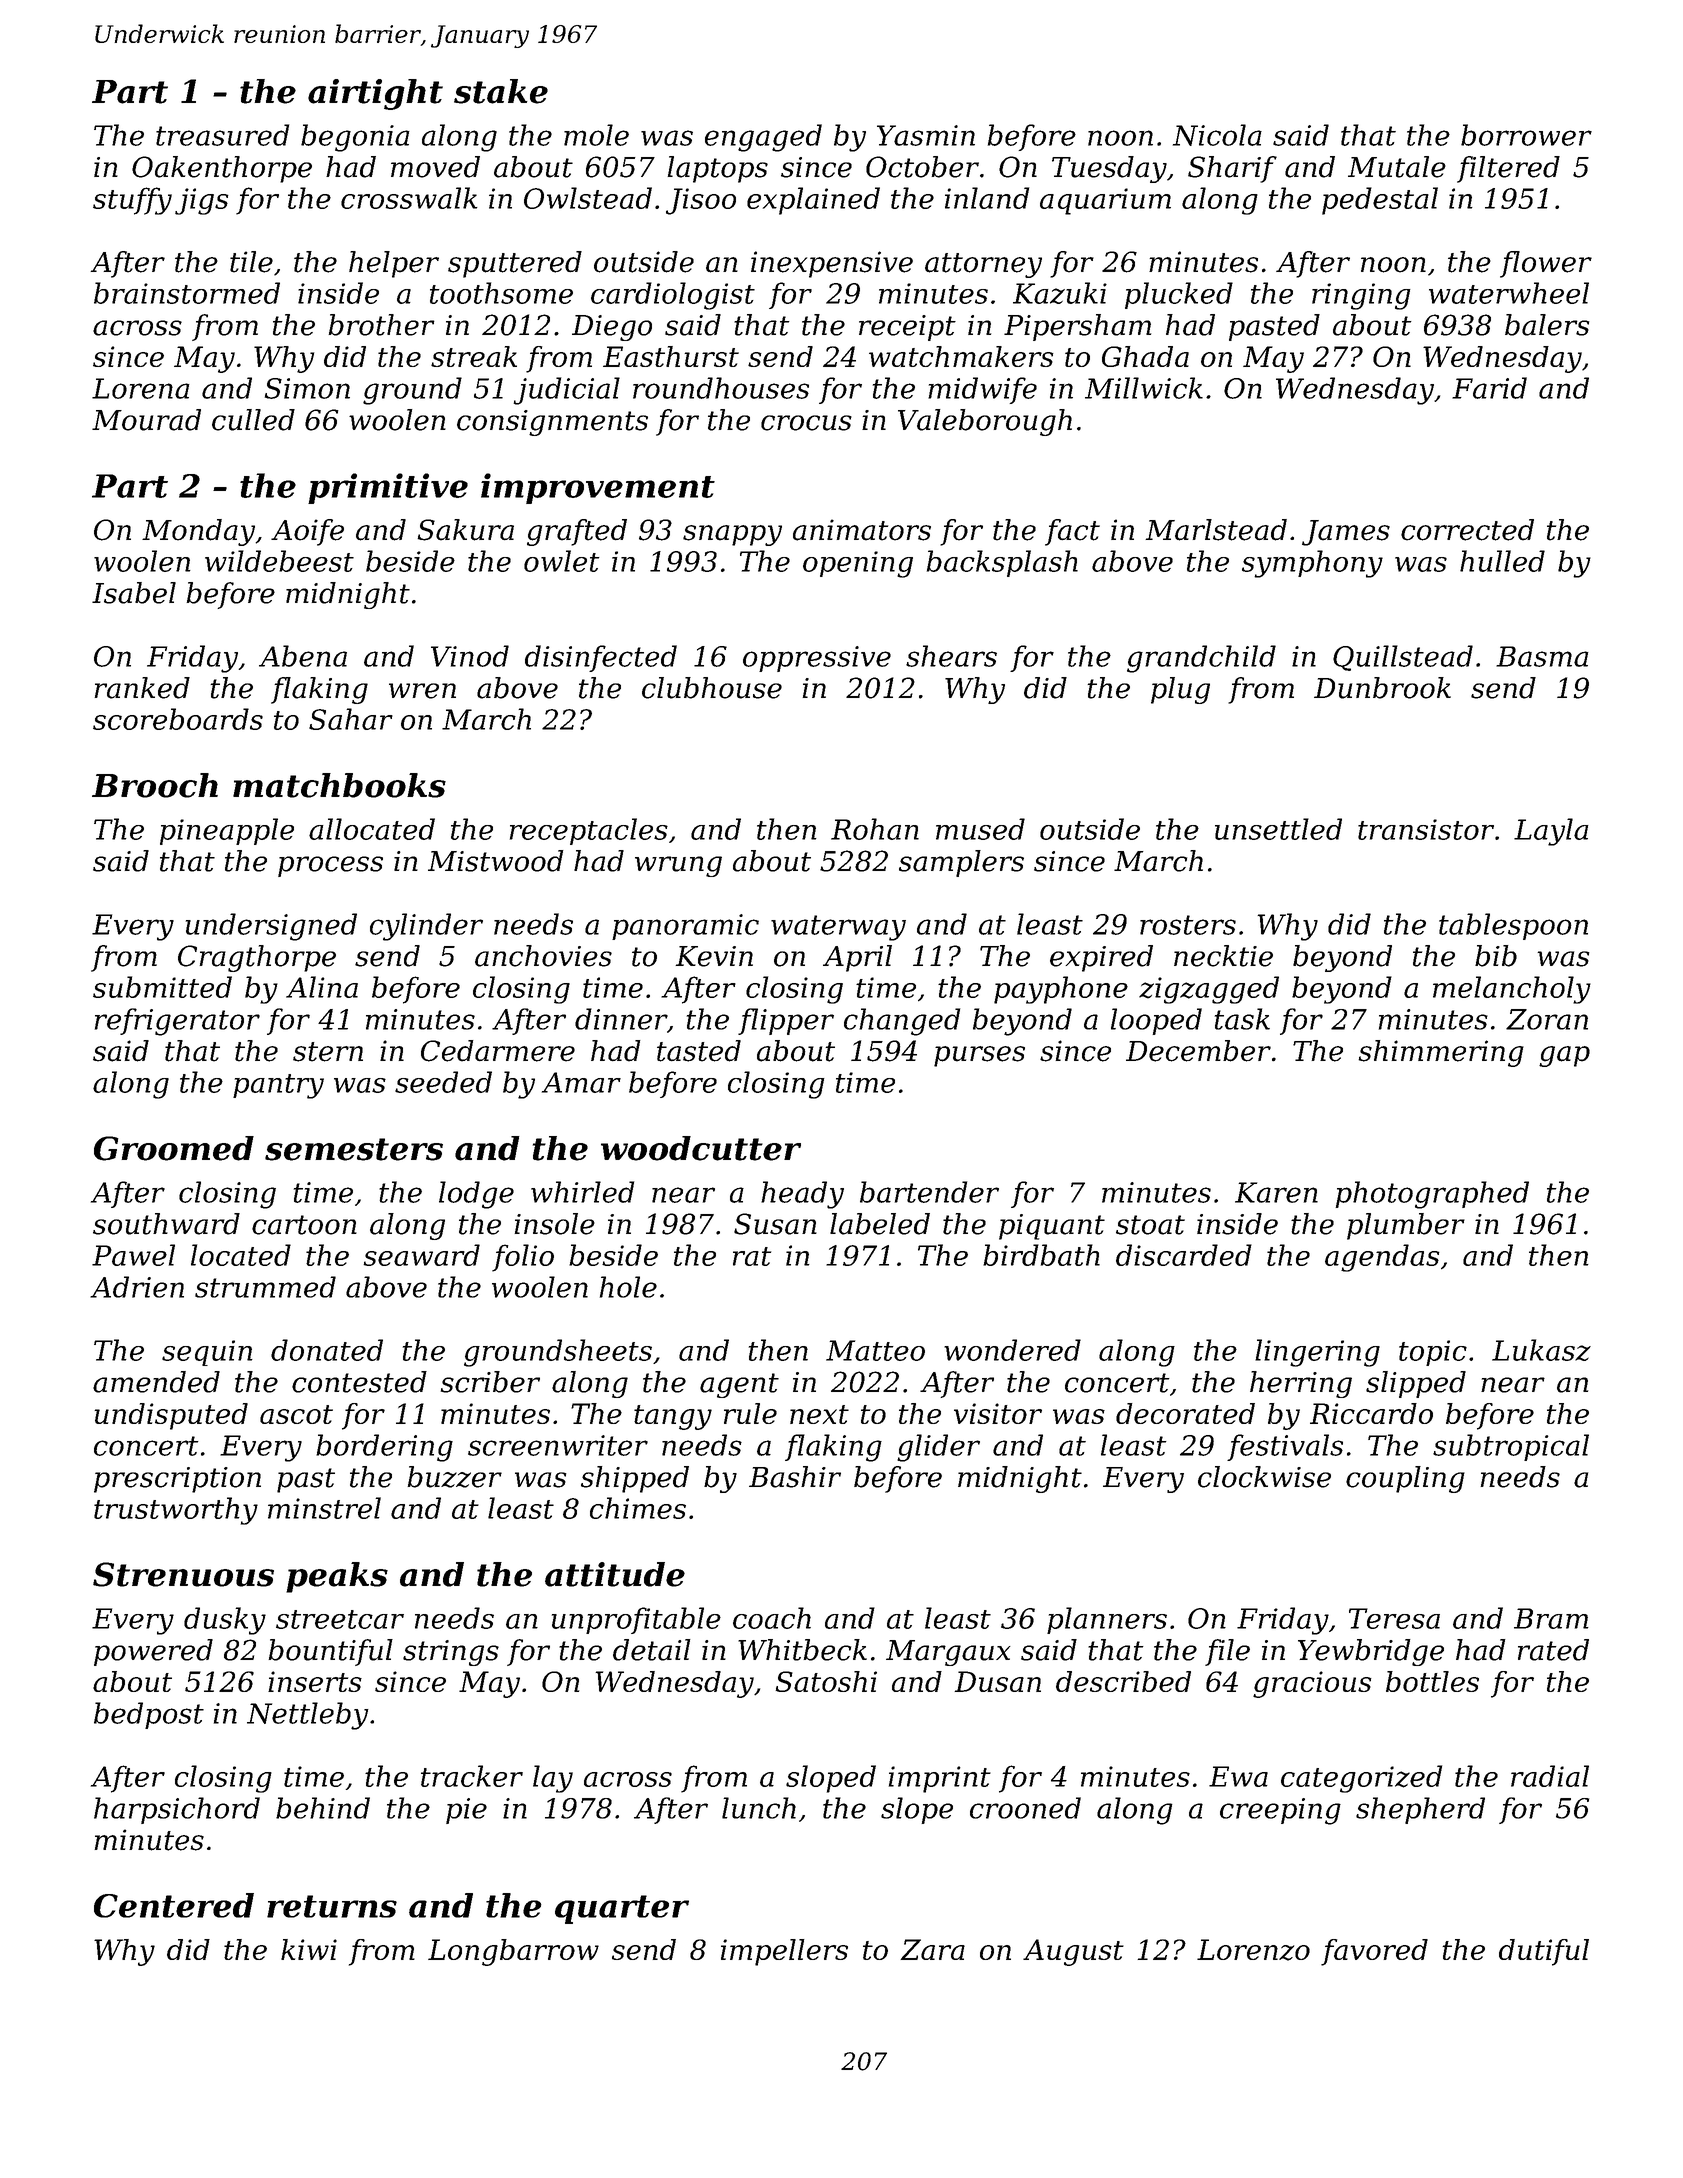 This screenshot has width=1683, height=2178. Describe the element at coordinates (1217, 135) in the screenshot. I see `Nicola` at that location.
